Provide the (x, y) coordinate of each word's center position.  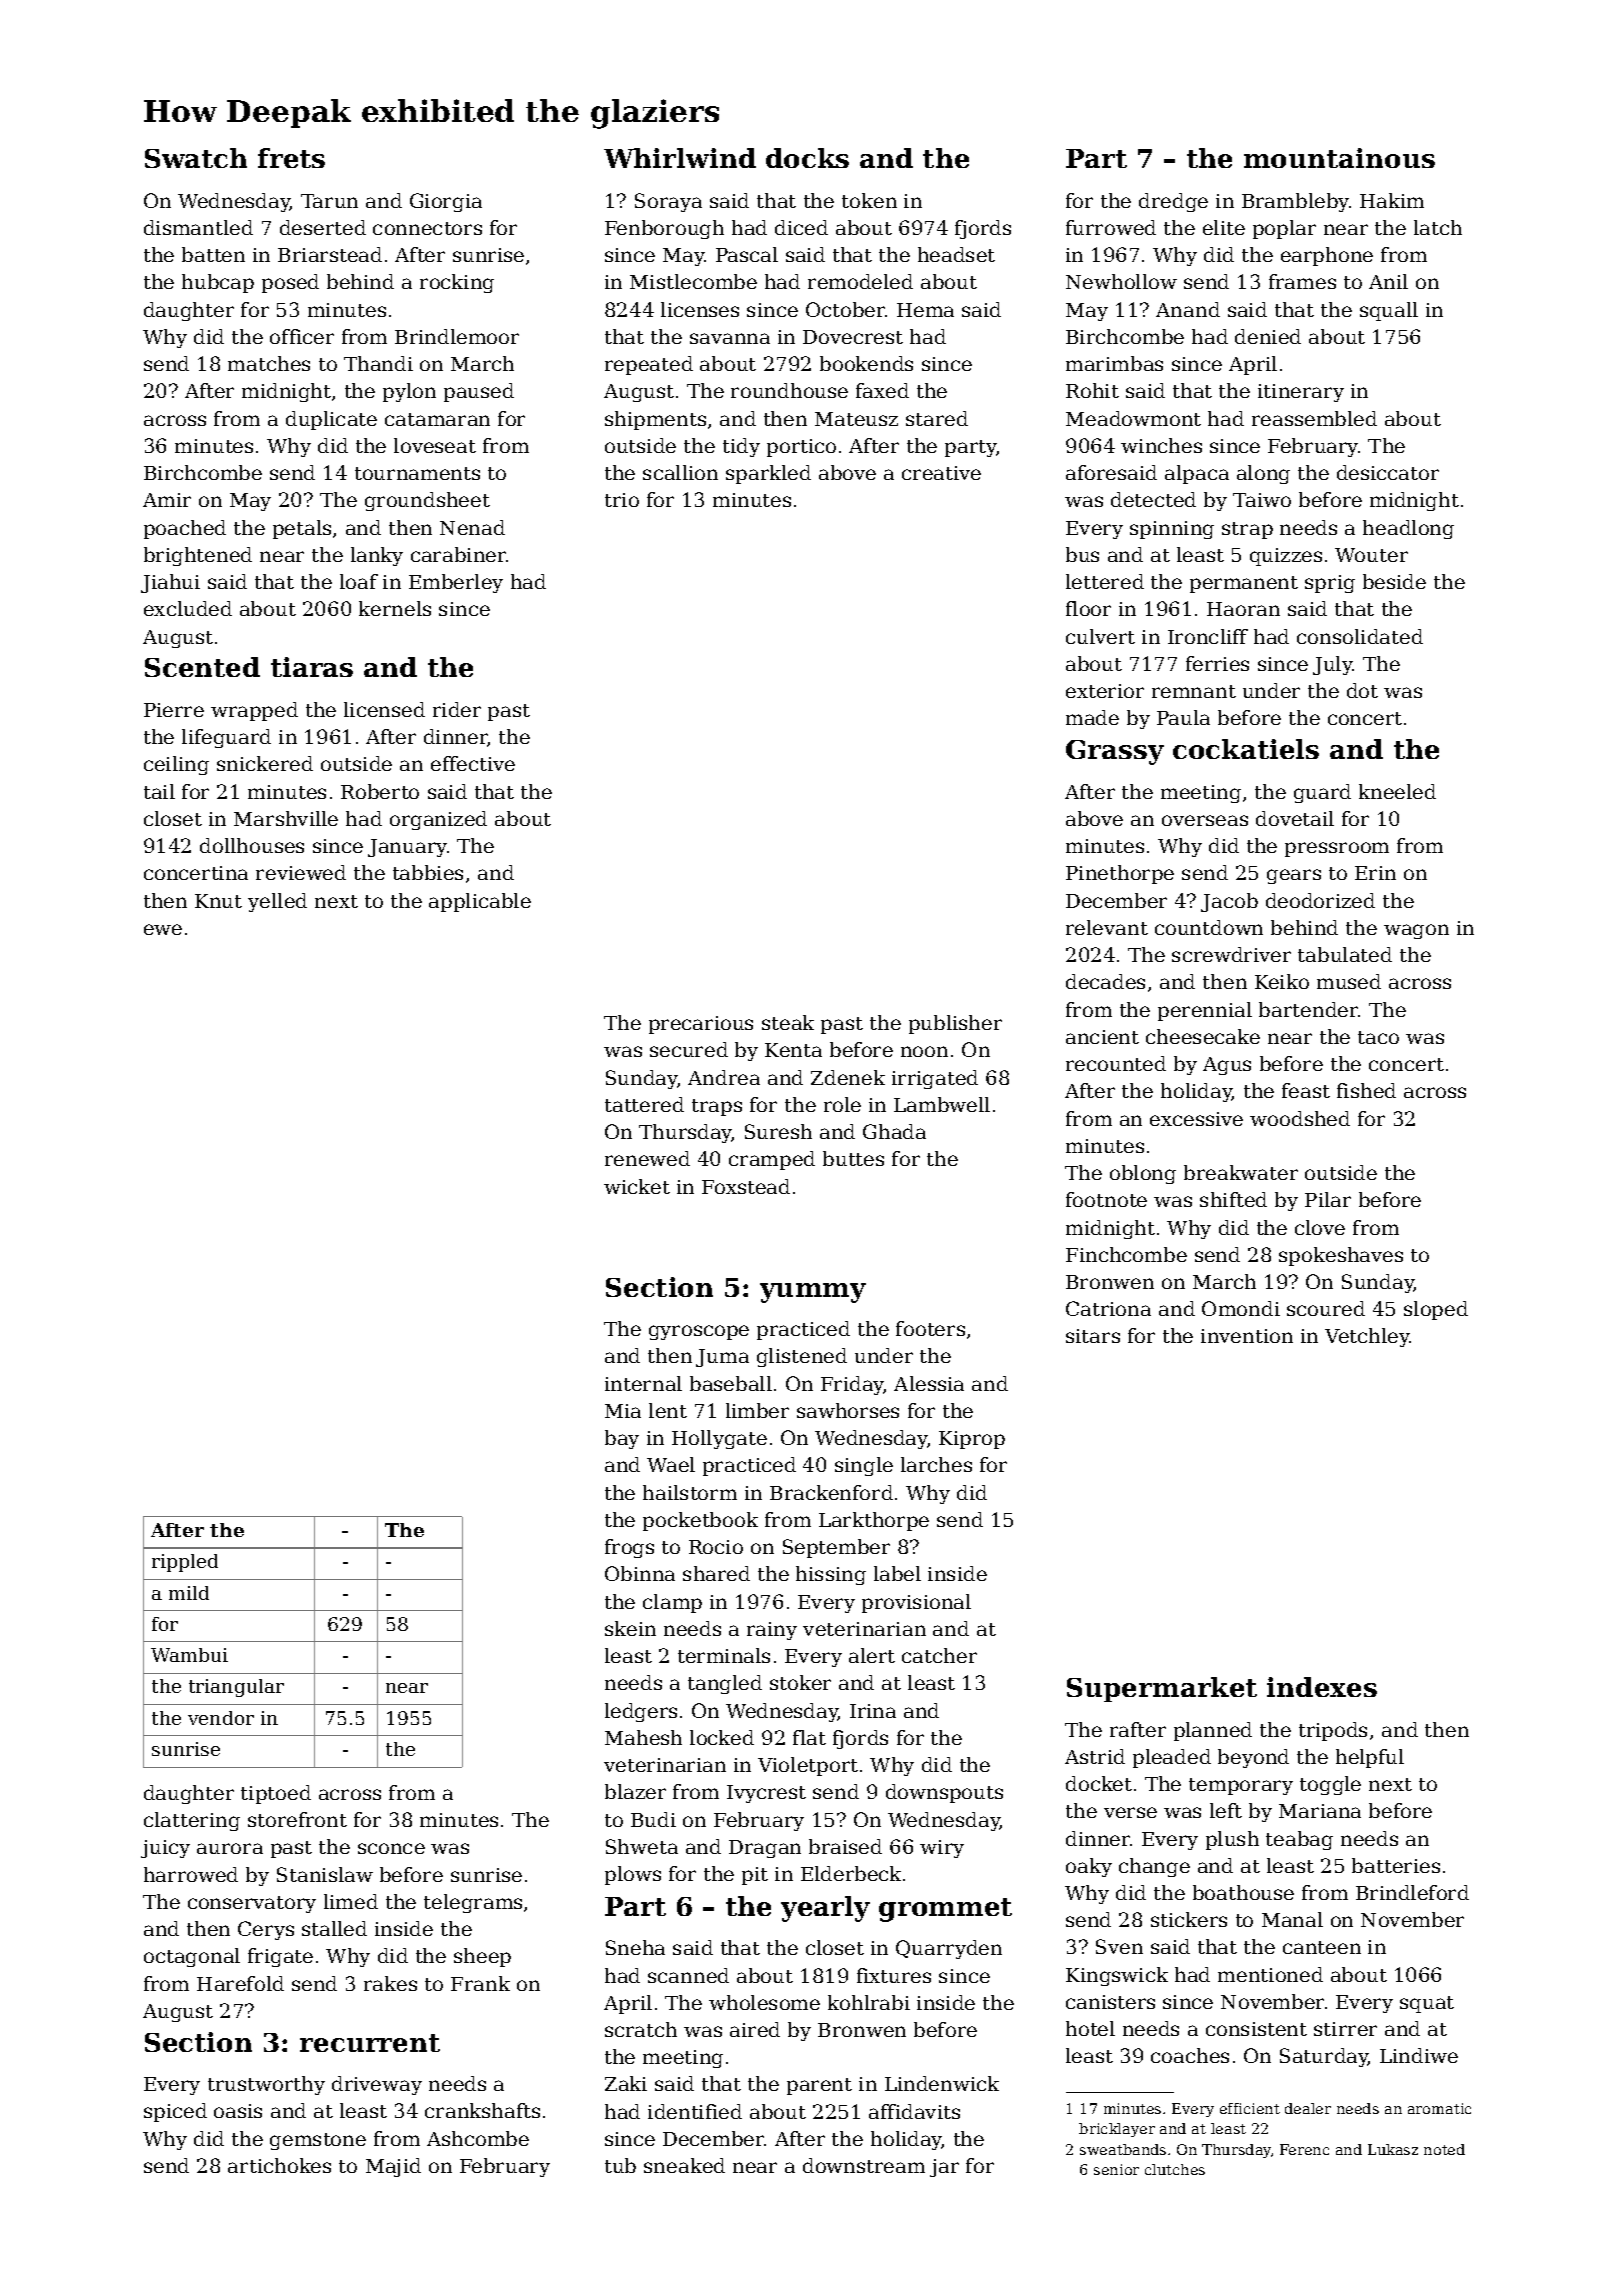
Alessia (929, 1383)
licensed (384, 709)
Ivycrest (766, 1794)
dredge (1173, 202)
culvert (1100, 636)
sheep (482, 1957)
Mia (623, 1411)
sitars (1093, 1336)
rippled (185, 1563)
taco (1378, 1037)
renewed (647, 1158)
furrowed (1111, 227)
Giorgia (446, 202)
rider (457, 709)
